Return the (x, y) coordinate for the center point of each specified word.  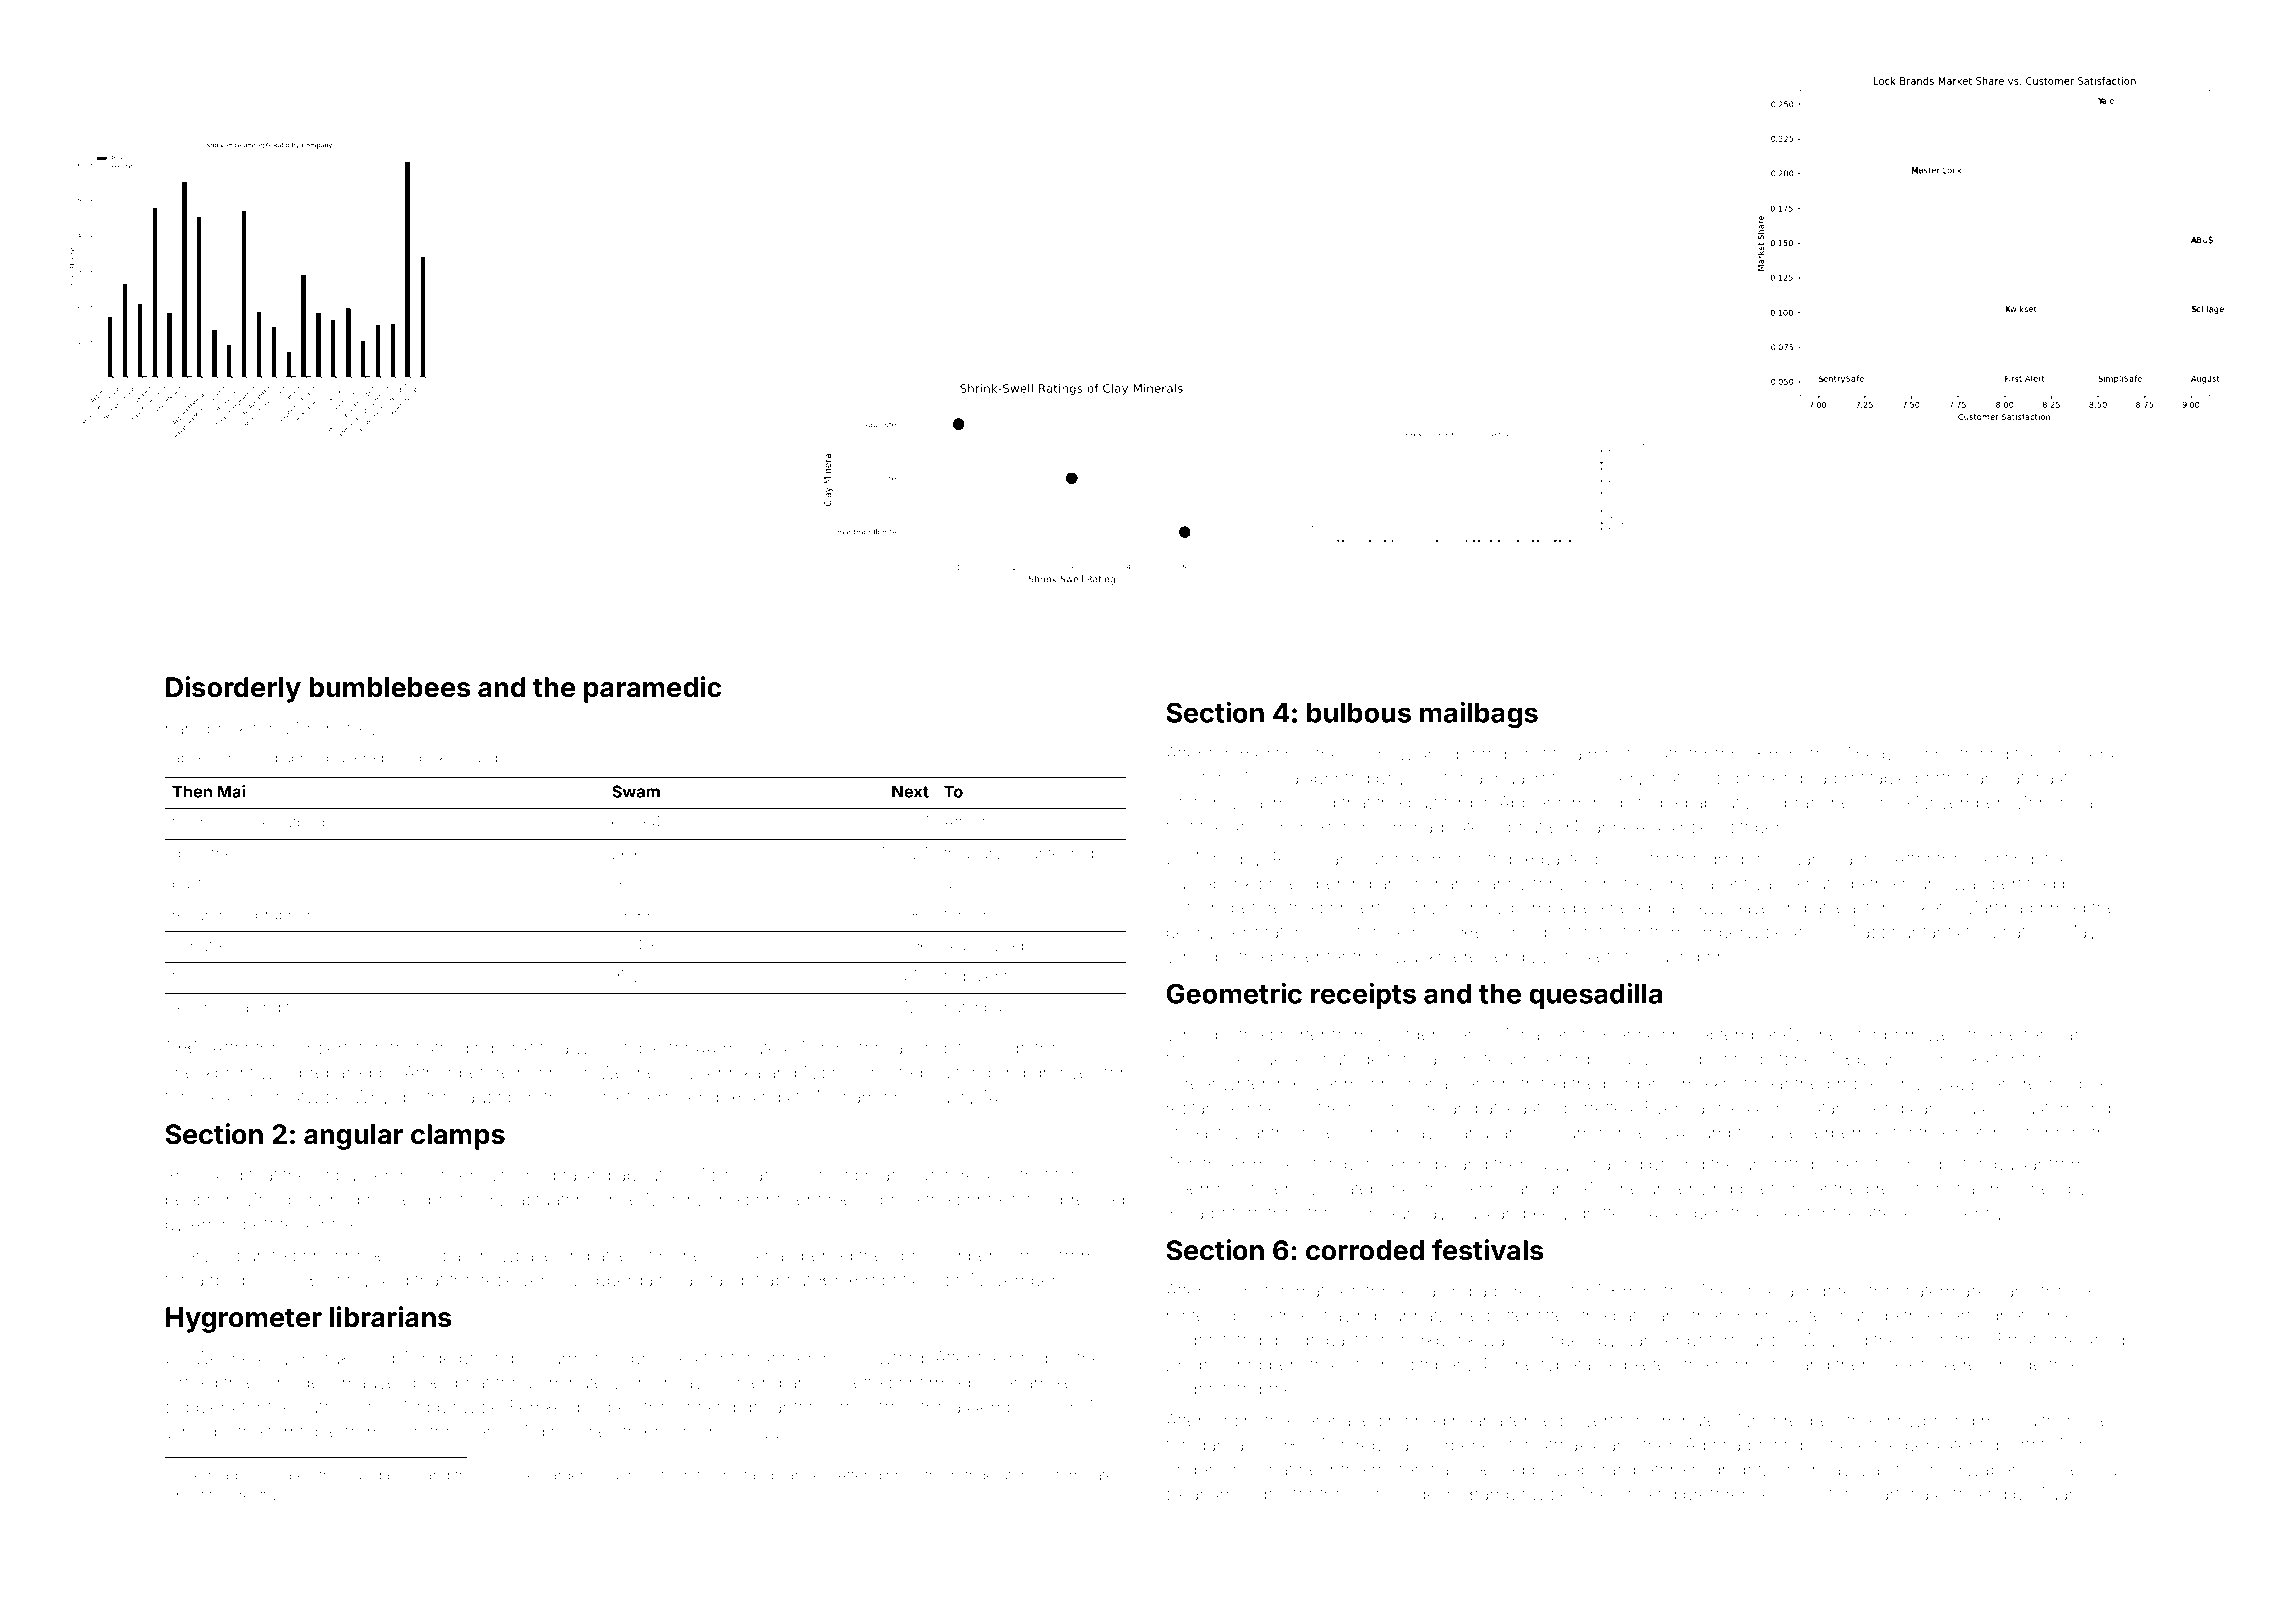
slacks (1776, 1213)
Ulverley (1971, 1215)
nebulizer (353, 1175)
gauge (1294, 1343)
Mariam (847, 1097)
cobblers (200, 1407)
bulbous (1359, 713)
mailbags (1479, 715)
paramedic (652, 689)
